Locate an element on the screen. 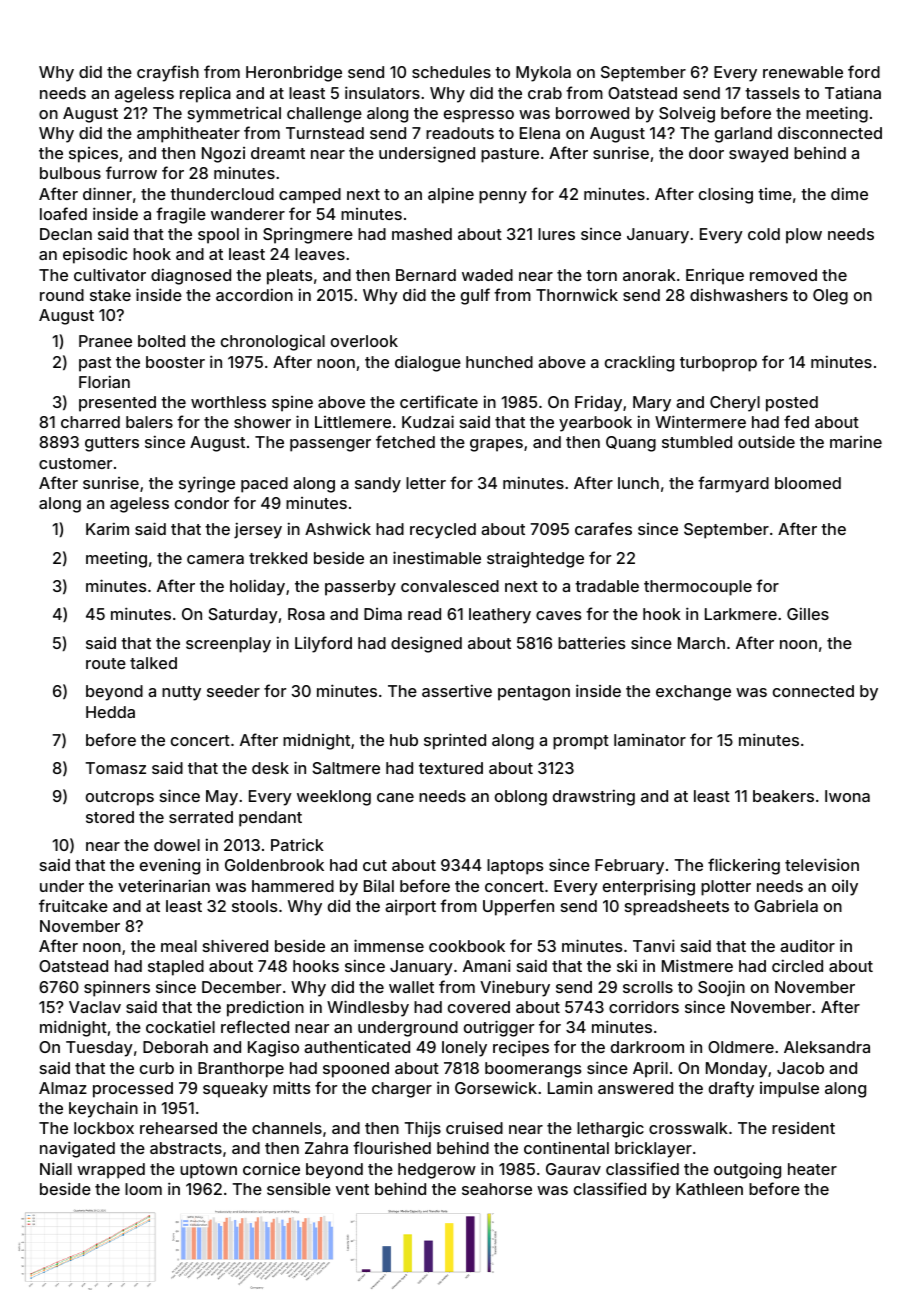 The image size is (924, 1308). gulf is located at coordinates (475, 296).
